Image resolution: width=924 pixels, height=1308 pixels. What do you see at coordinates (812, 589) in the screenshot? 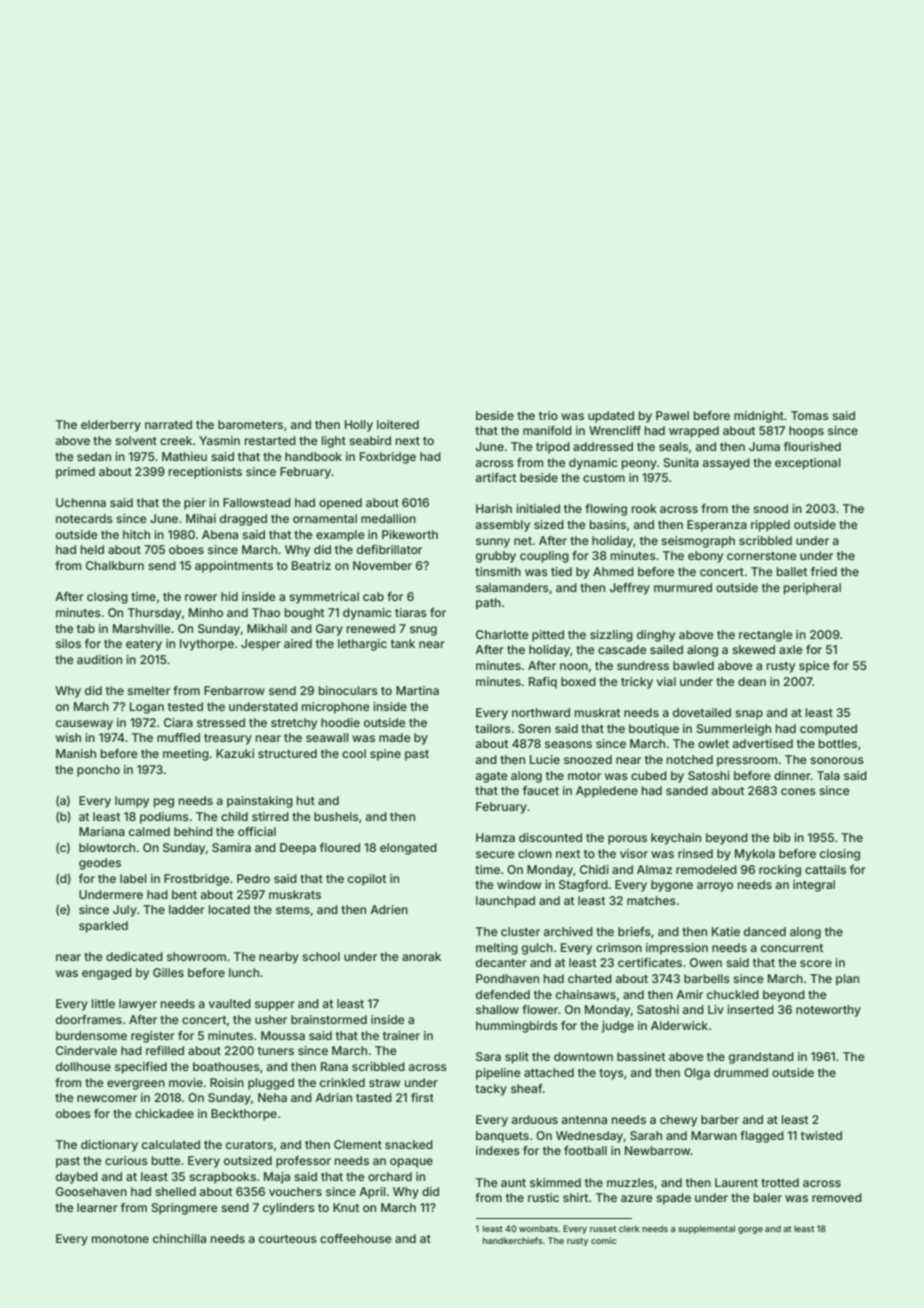
I see `peripheral` at bounding box center [812, 589].
